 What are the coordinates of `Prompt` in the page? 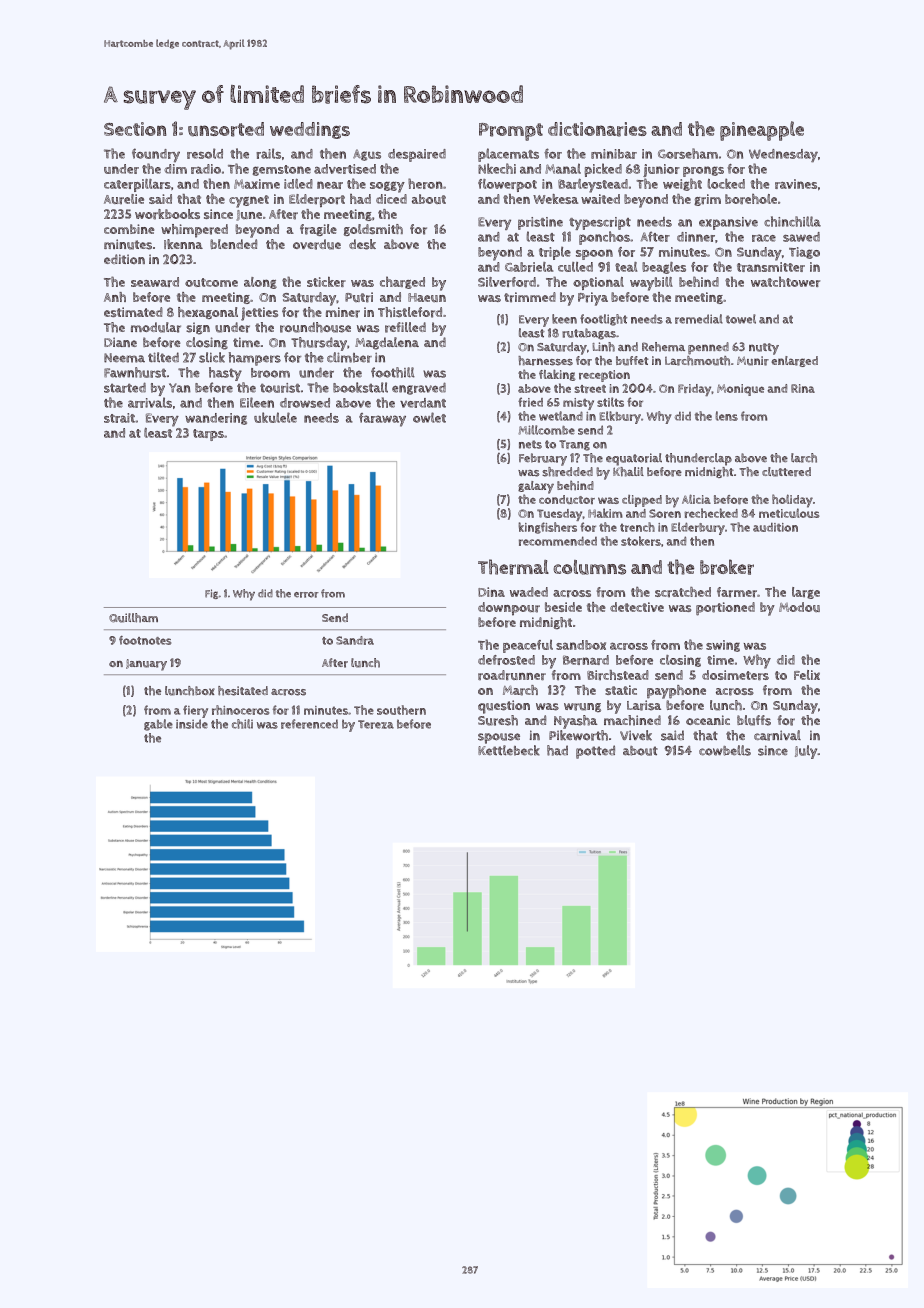 It's located at (511, 132).
